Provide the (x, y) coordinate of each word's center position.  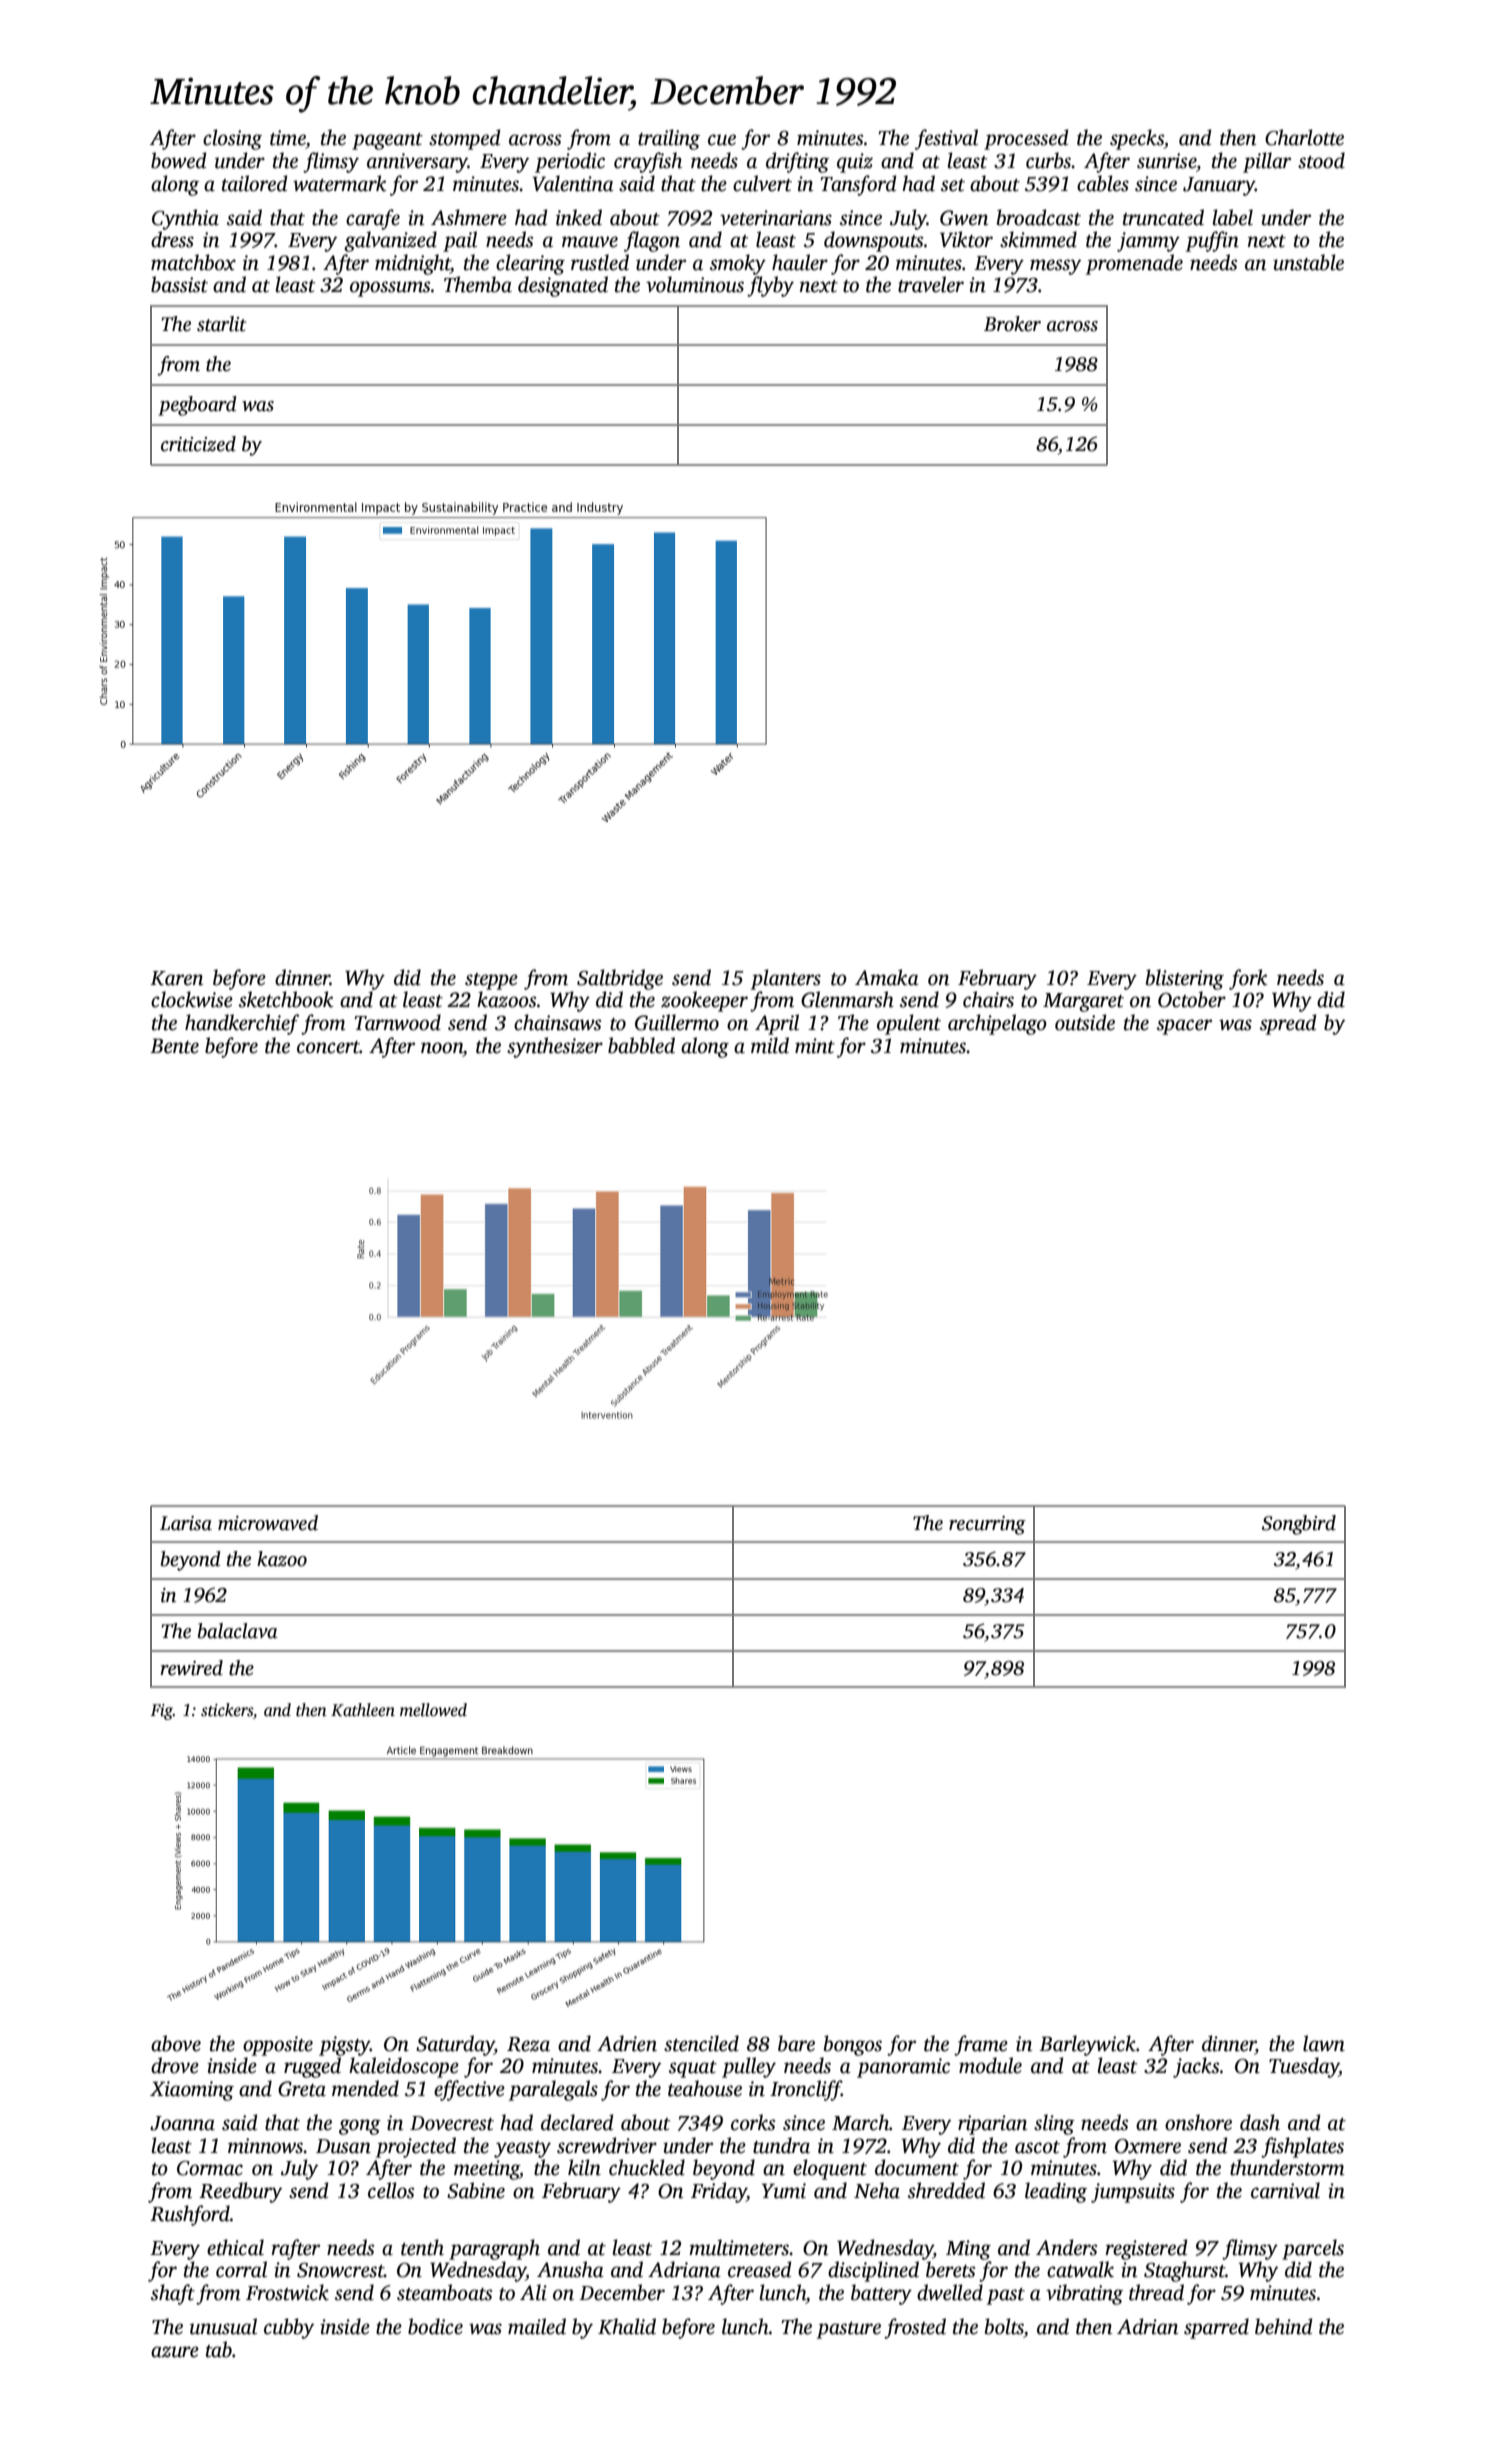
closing (232, 139)
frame (981, 2045)
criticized (198, 444)
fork (1248, 979)
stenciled (701, 2043)
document (917, 2167)
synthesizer (555, 1047)
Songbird (1299, 1525)
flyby (770, 286)
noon (442, 1048)
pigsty (344, 2046)
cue (722, 140)
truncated (1163, 217)
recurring (987, 1525)
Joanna (182, 2123)
